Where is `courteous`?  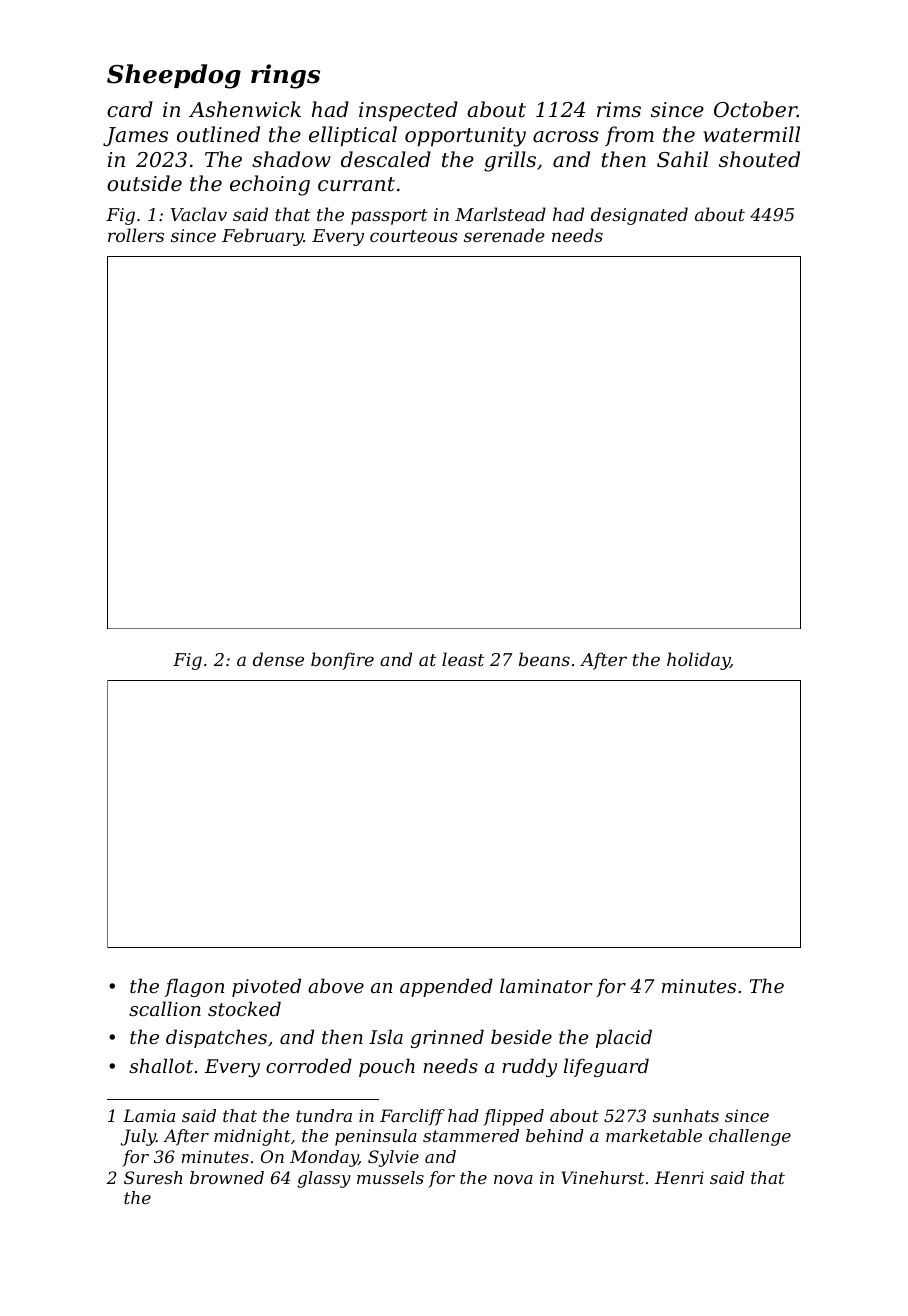
courteous is located at coordinates (414, 236).
